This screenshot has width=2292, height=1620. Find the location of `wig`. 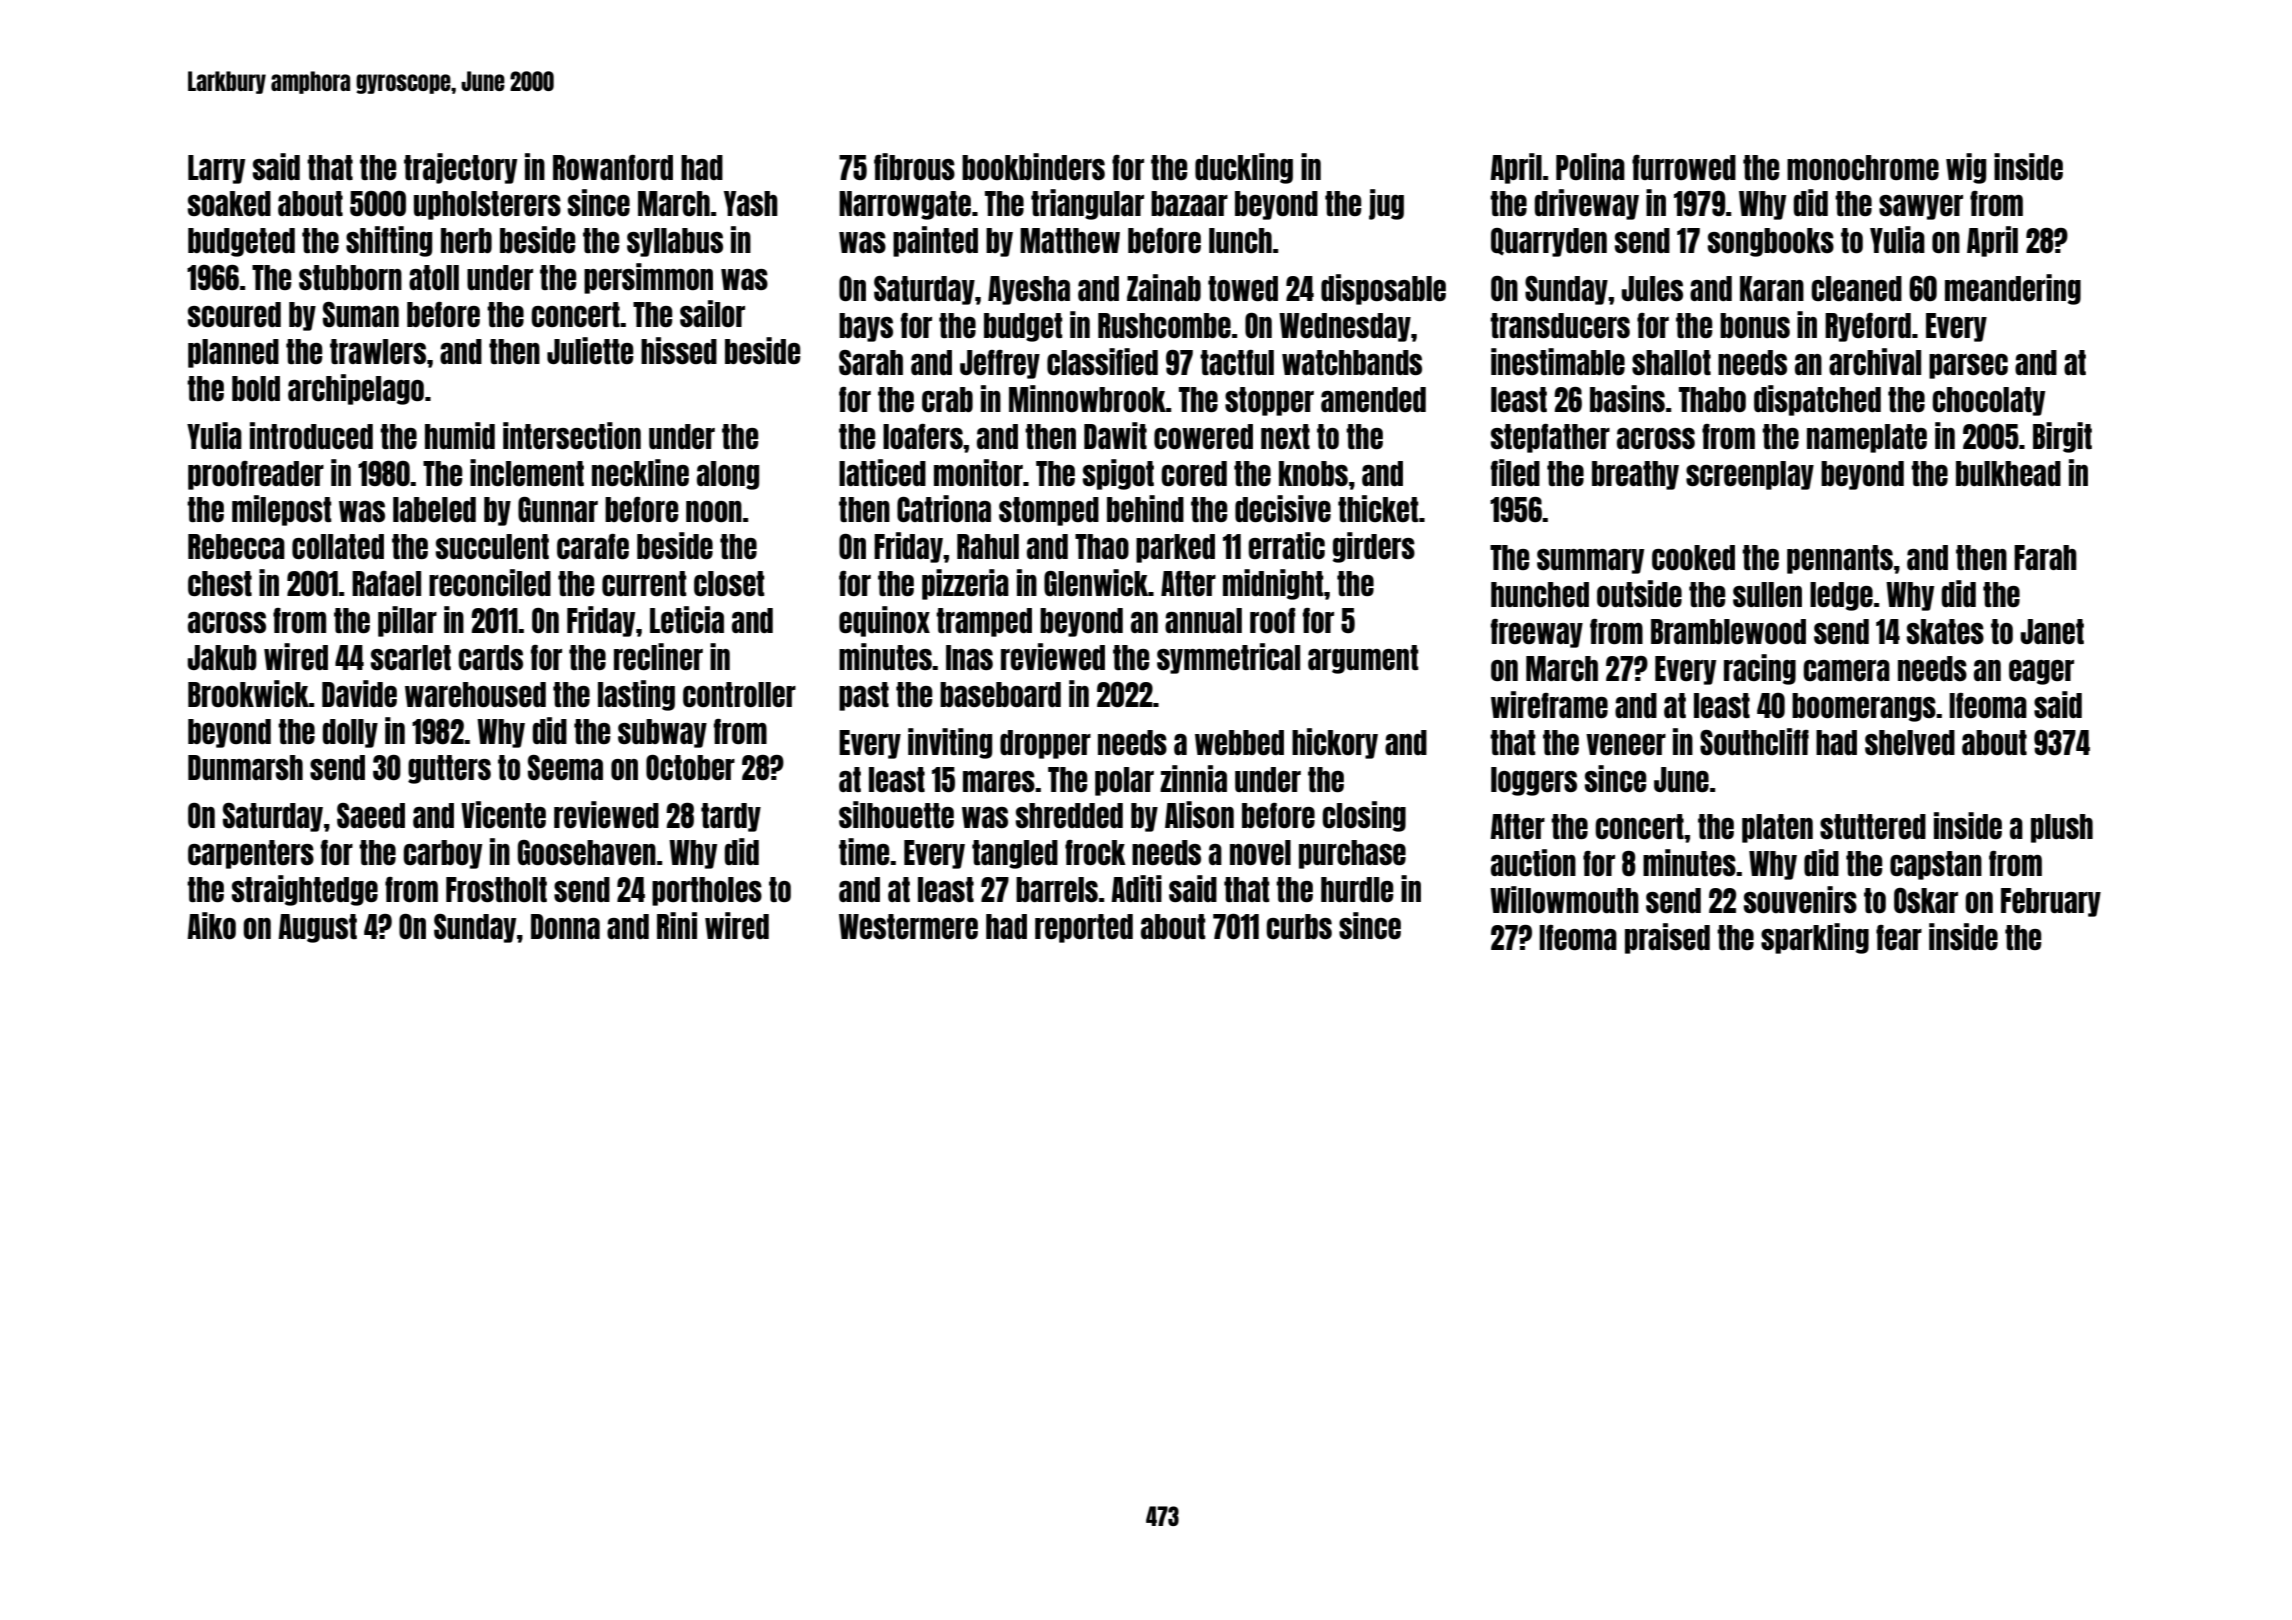

wig is located at coordinates (1966, 168).
